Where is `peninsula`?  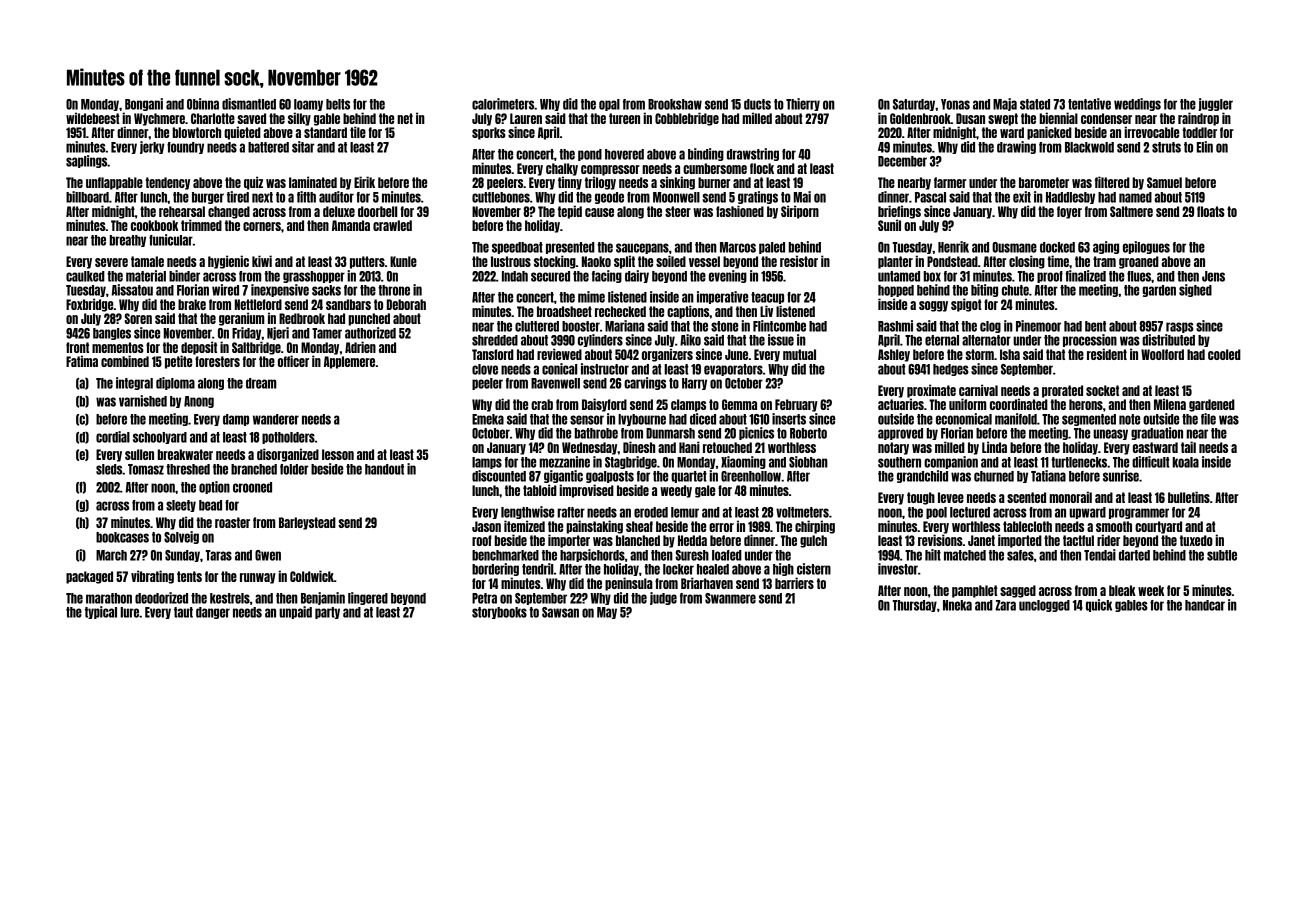
peninsula is located at coordinates (629, 584).
